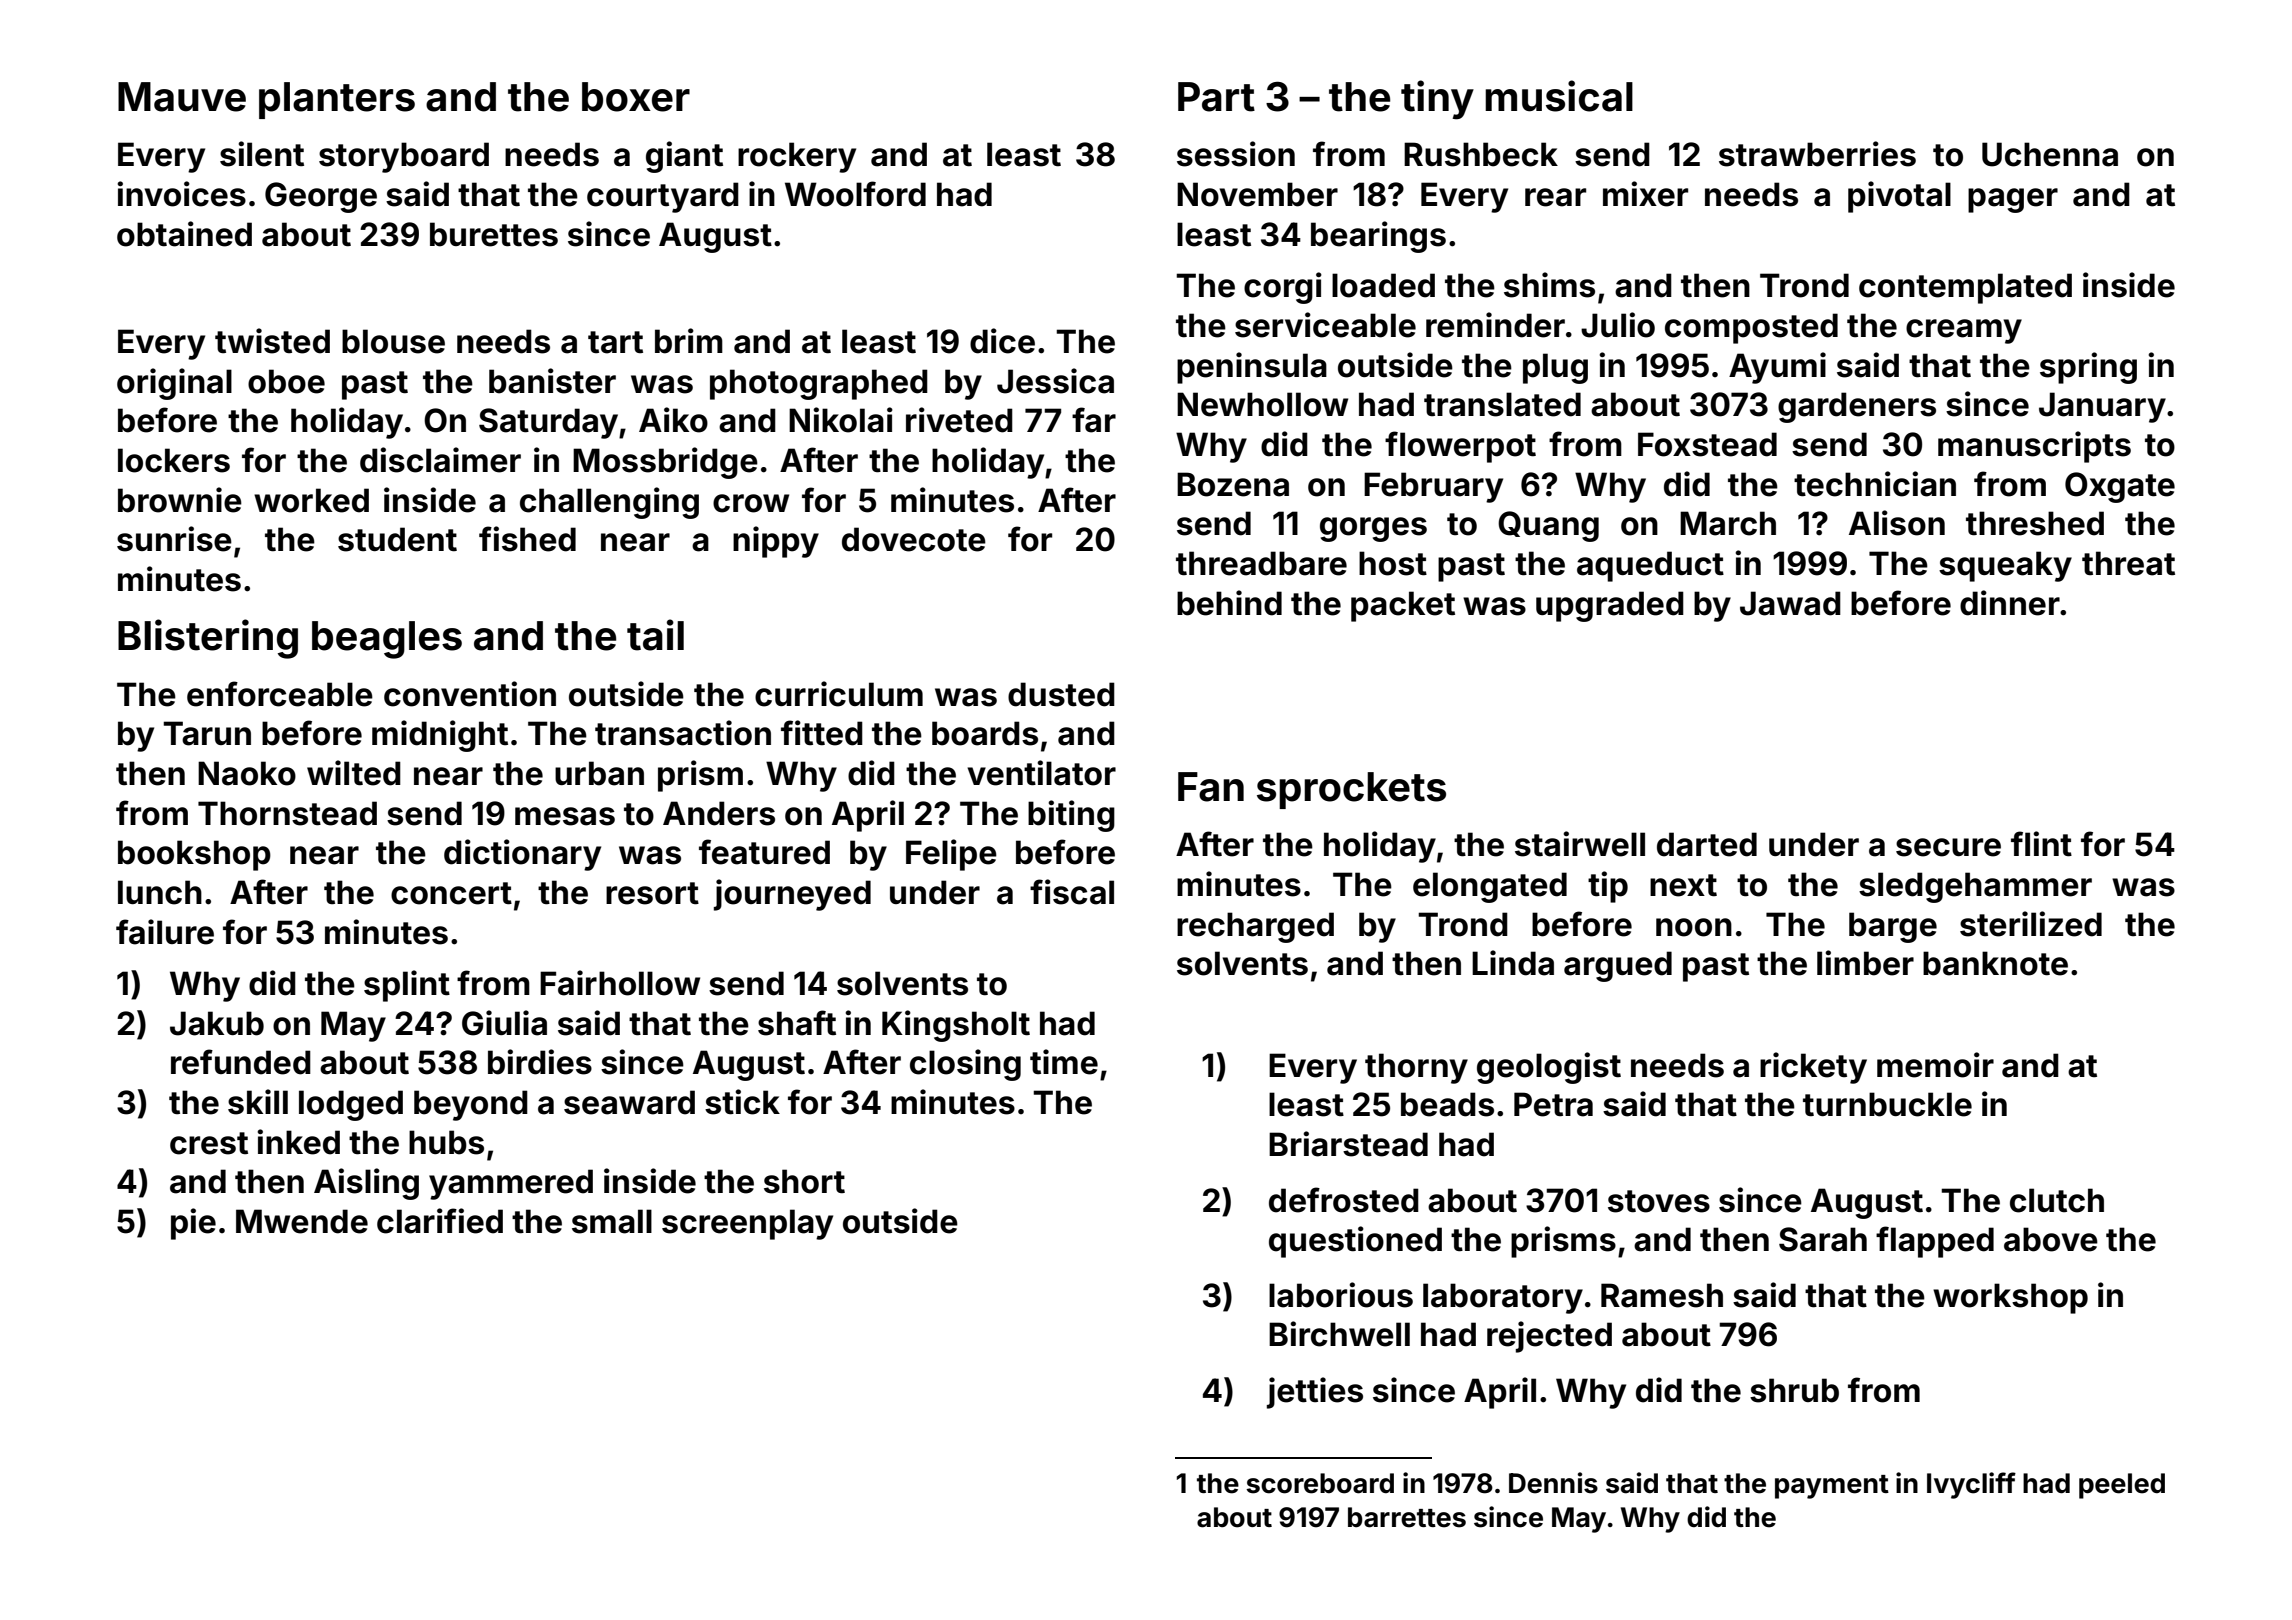 This screenshot has width=2292, height=1620. Describe the element at coordinates (286, 381) in the screenshot. I see `oboe` at that location.
